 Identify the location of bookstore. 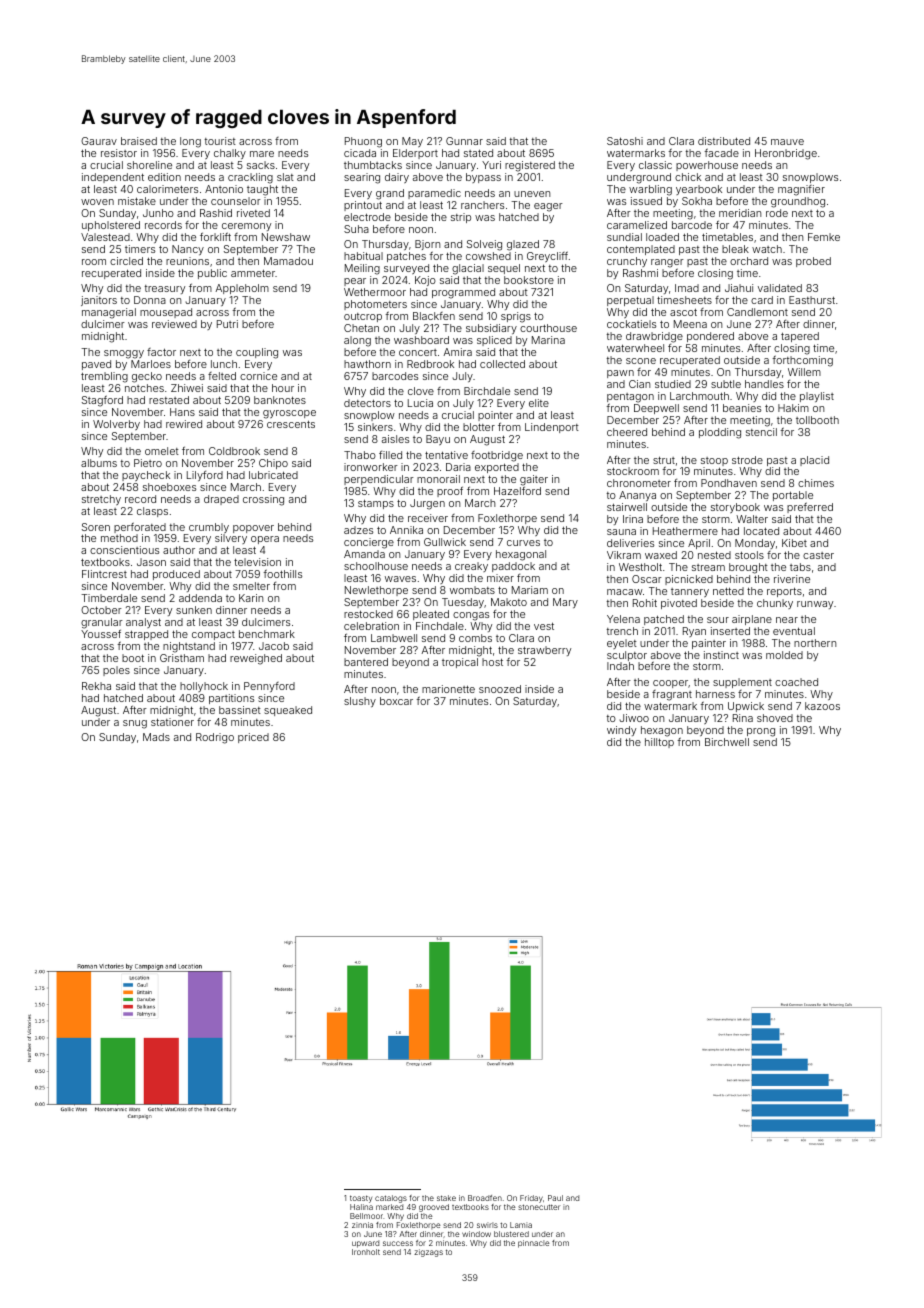
(529, 280).
